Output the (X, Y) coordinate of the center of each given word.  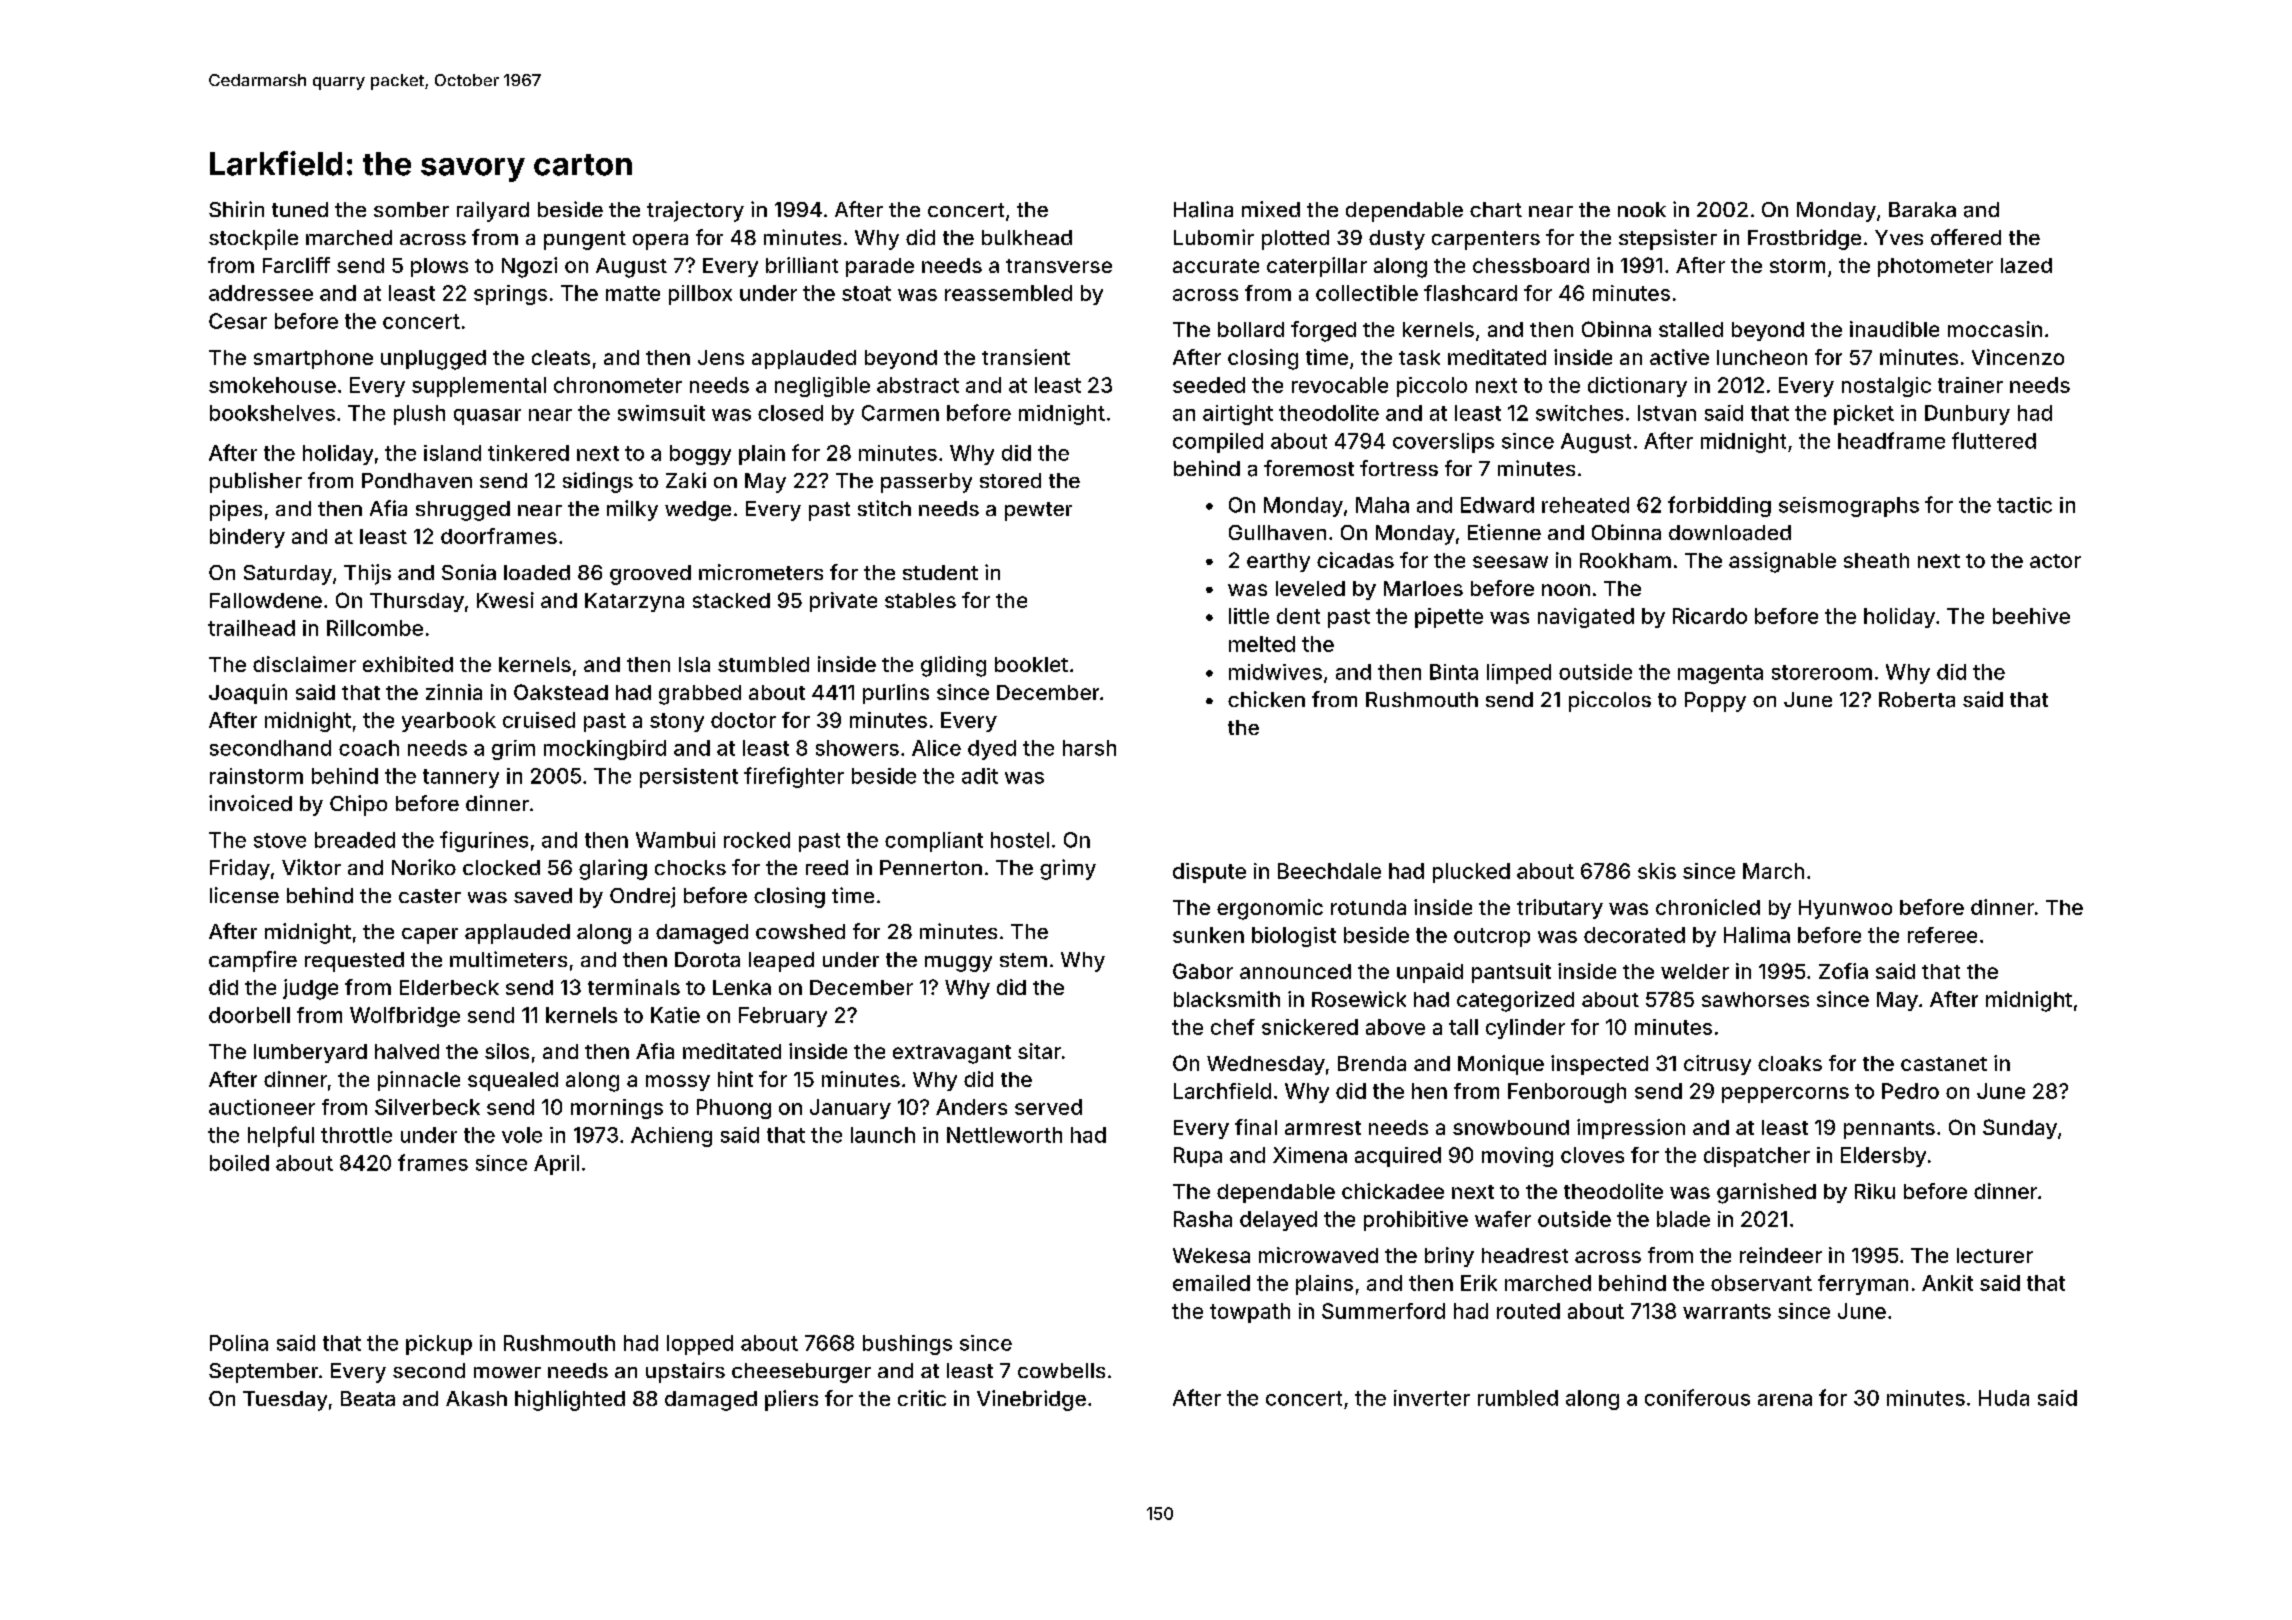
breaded (355, 840)
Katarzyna (634, 602)
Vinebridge (1031, 1400)
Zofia (1843, 971)
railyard (493, 211)
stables (920, 600)
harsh (1089, 748)
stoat (866, 293)
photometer (1935, 267)
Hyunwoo (1845, 909)
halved (407, 1051)
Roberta (1917, 700)
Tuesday (285, 1401)
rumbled (1518, 1398)
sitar (1039, 1051)
